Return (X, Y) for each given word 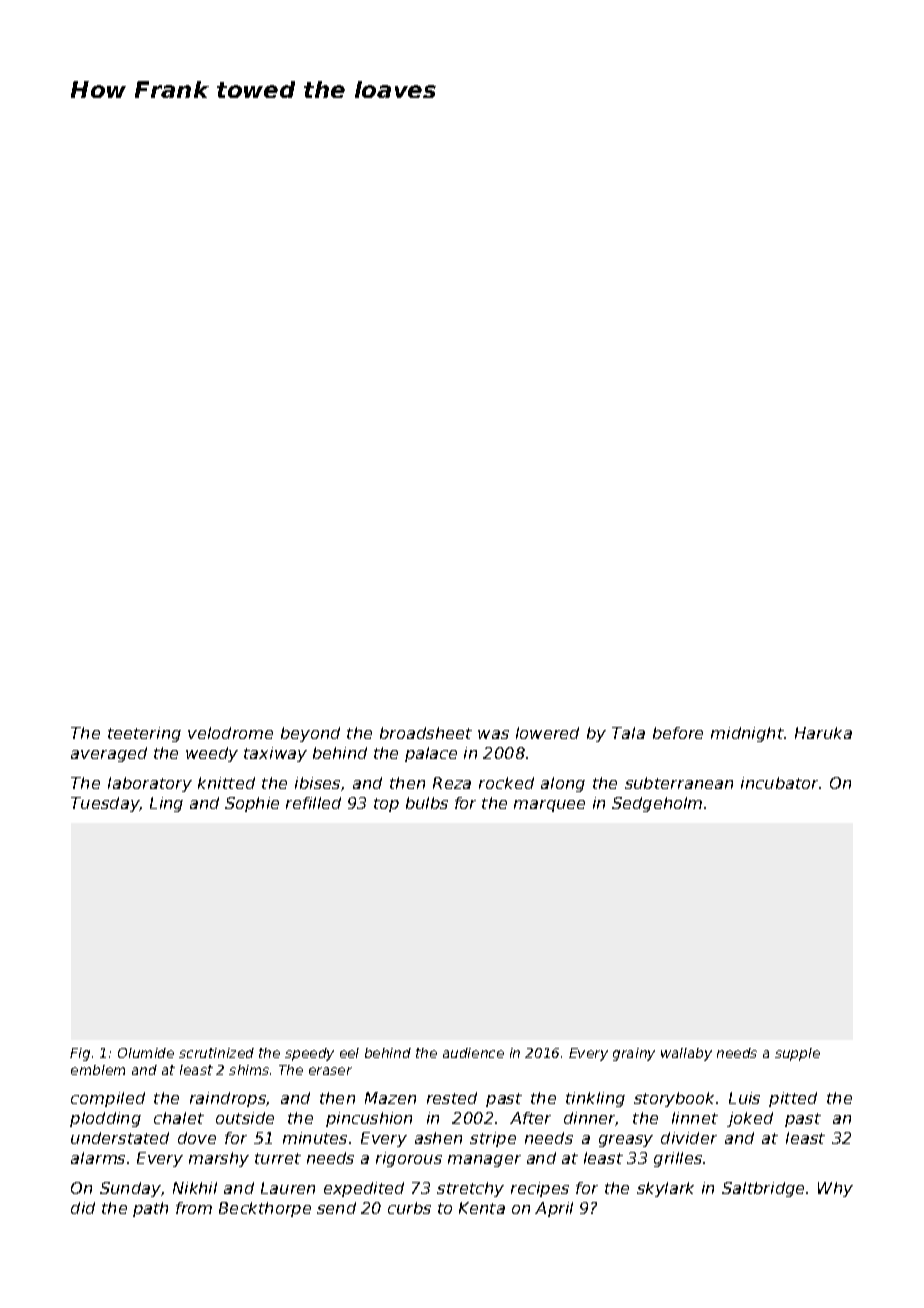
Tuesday (105, 804)
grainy (634, 1054)
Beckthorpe (265, 1209)
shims (249, 1070)
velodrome (230, 733)
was (493, 734)
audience (473, 1053)
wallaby (686, 1054)
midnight (747, 734)
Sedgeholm (657, 804)
